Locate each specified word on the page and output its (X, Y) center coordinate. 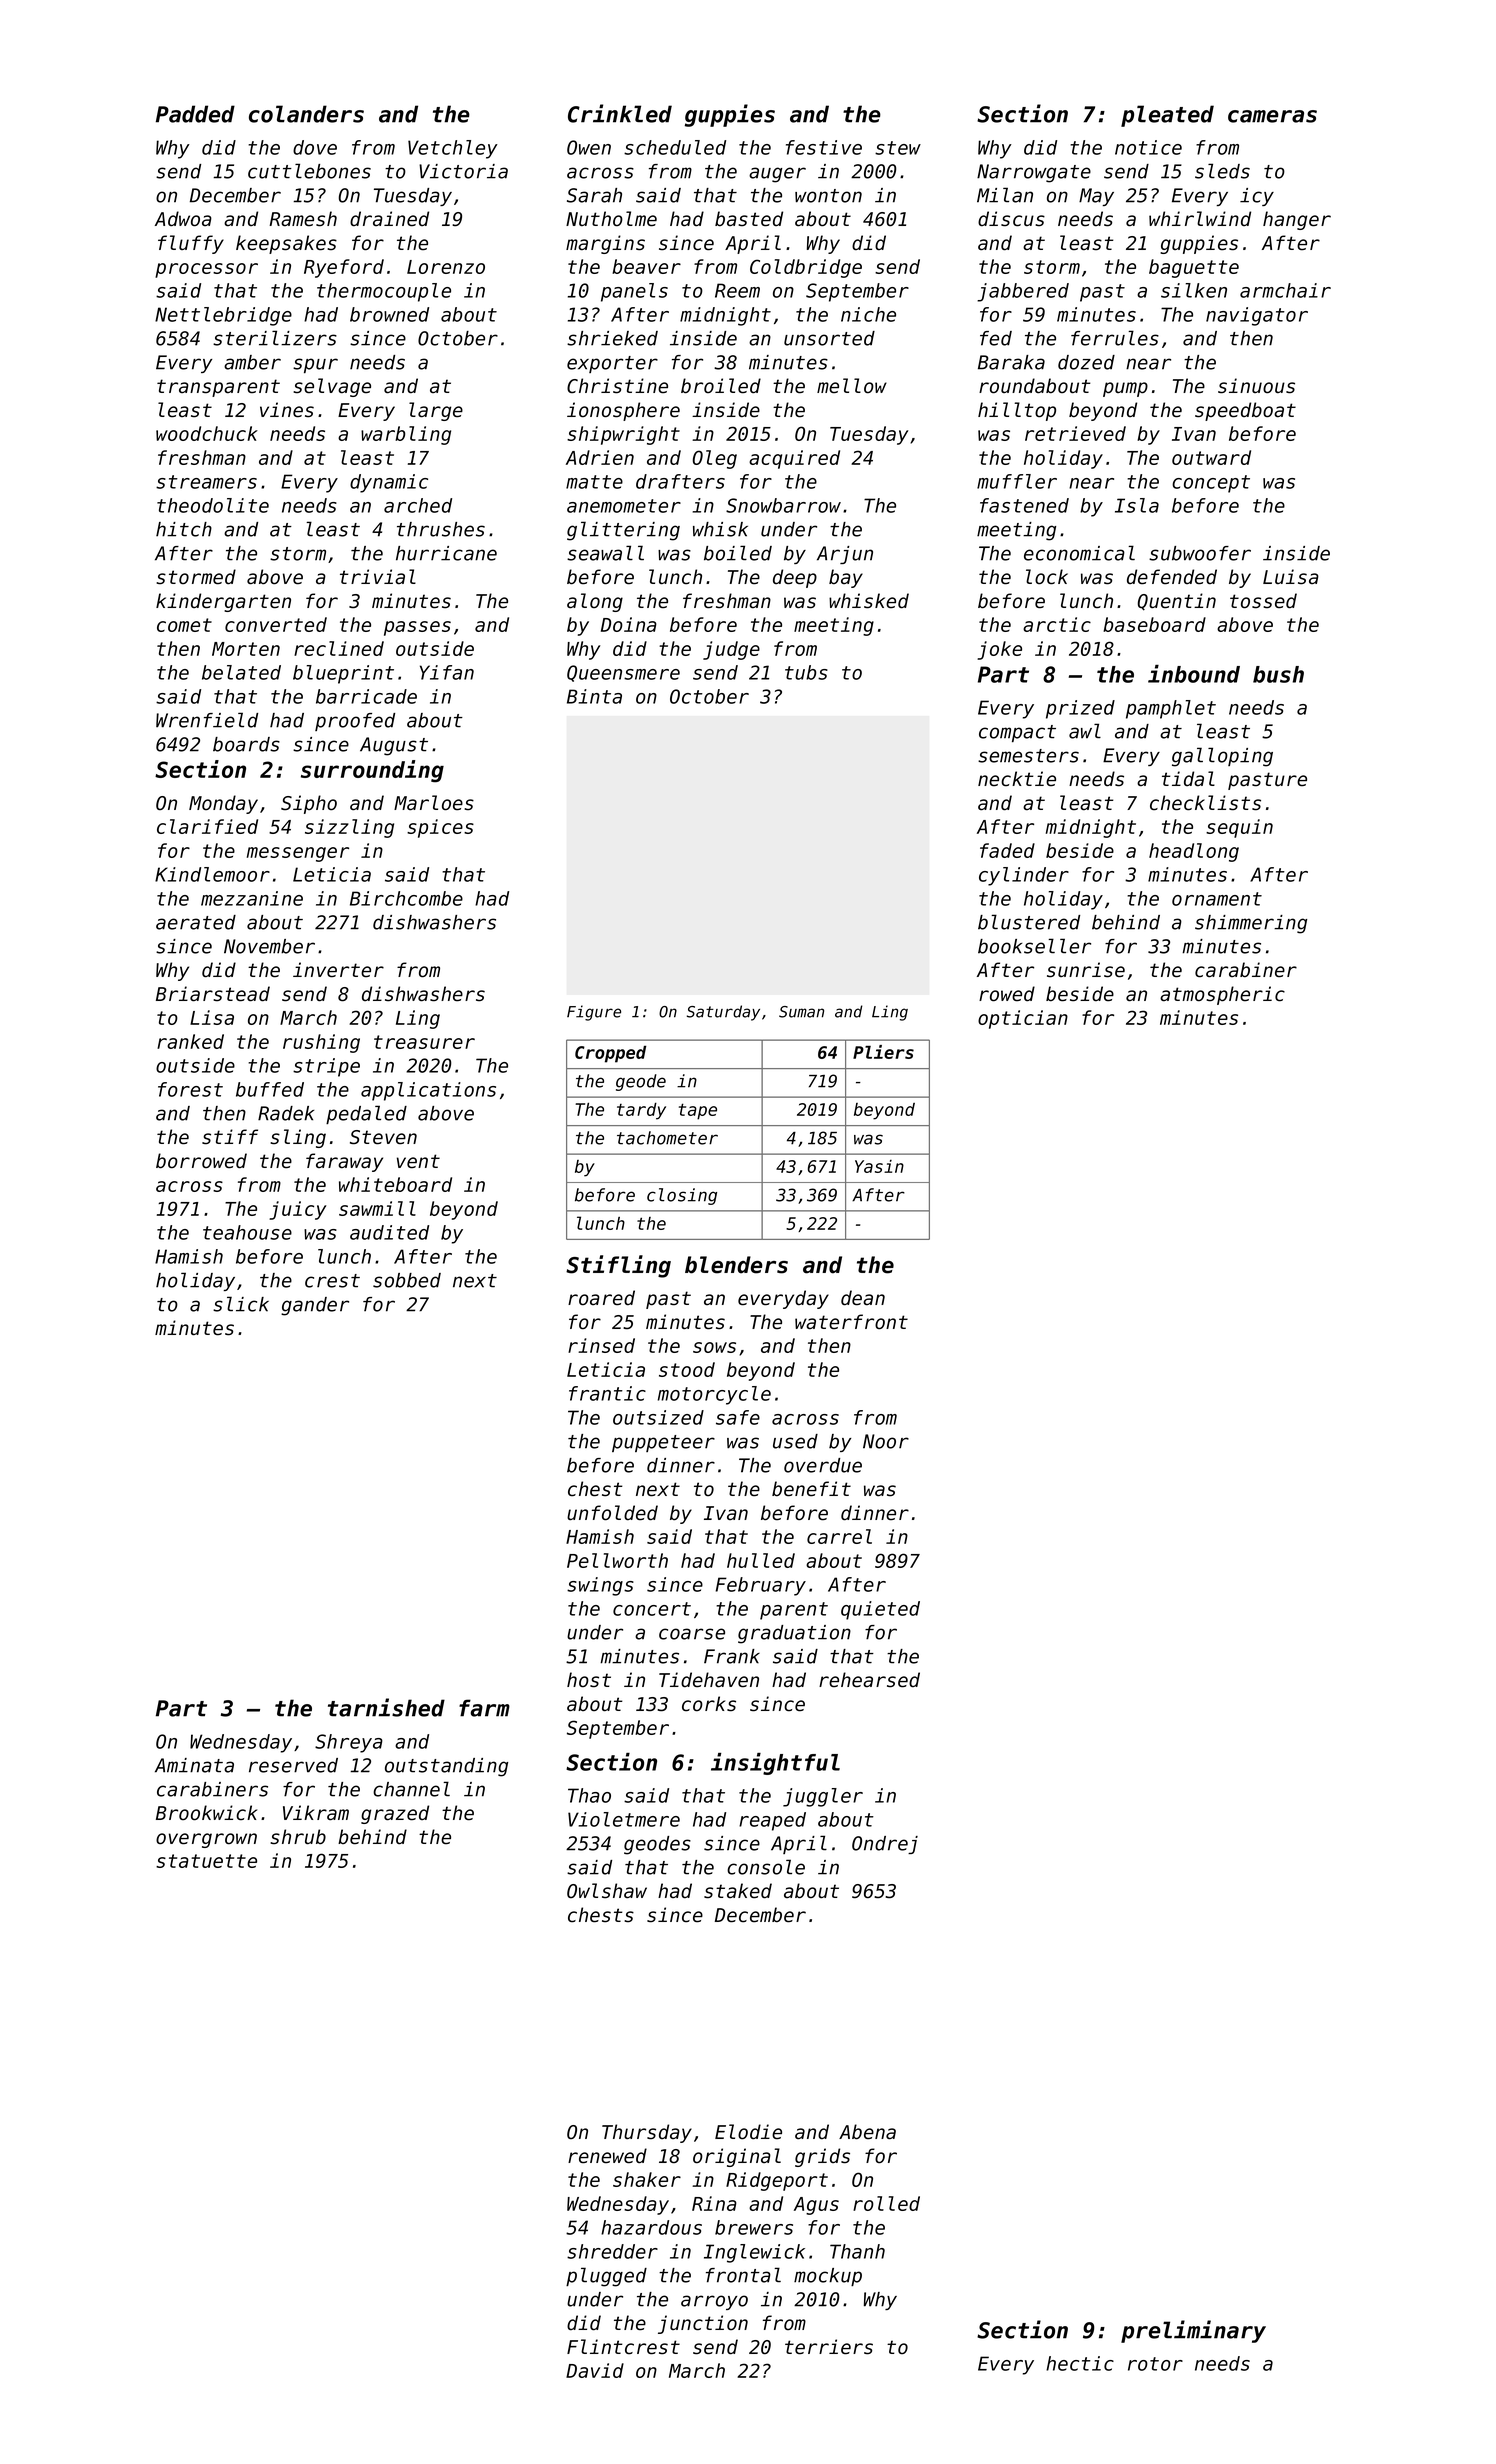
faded (1007, 850)
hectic (1080, 2363)
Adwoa (183, 219)
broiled (721, 386)
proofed (355, 722)
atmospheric (1222, 995)
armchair (1285, 290)
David (595, 2370)
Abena (867, 2132)
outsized (658, 1417)
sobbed (407, 1280)
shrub (298, 1837)
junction (703, 2324)
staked (738, 1891)
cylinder (1024, 876)
